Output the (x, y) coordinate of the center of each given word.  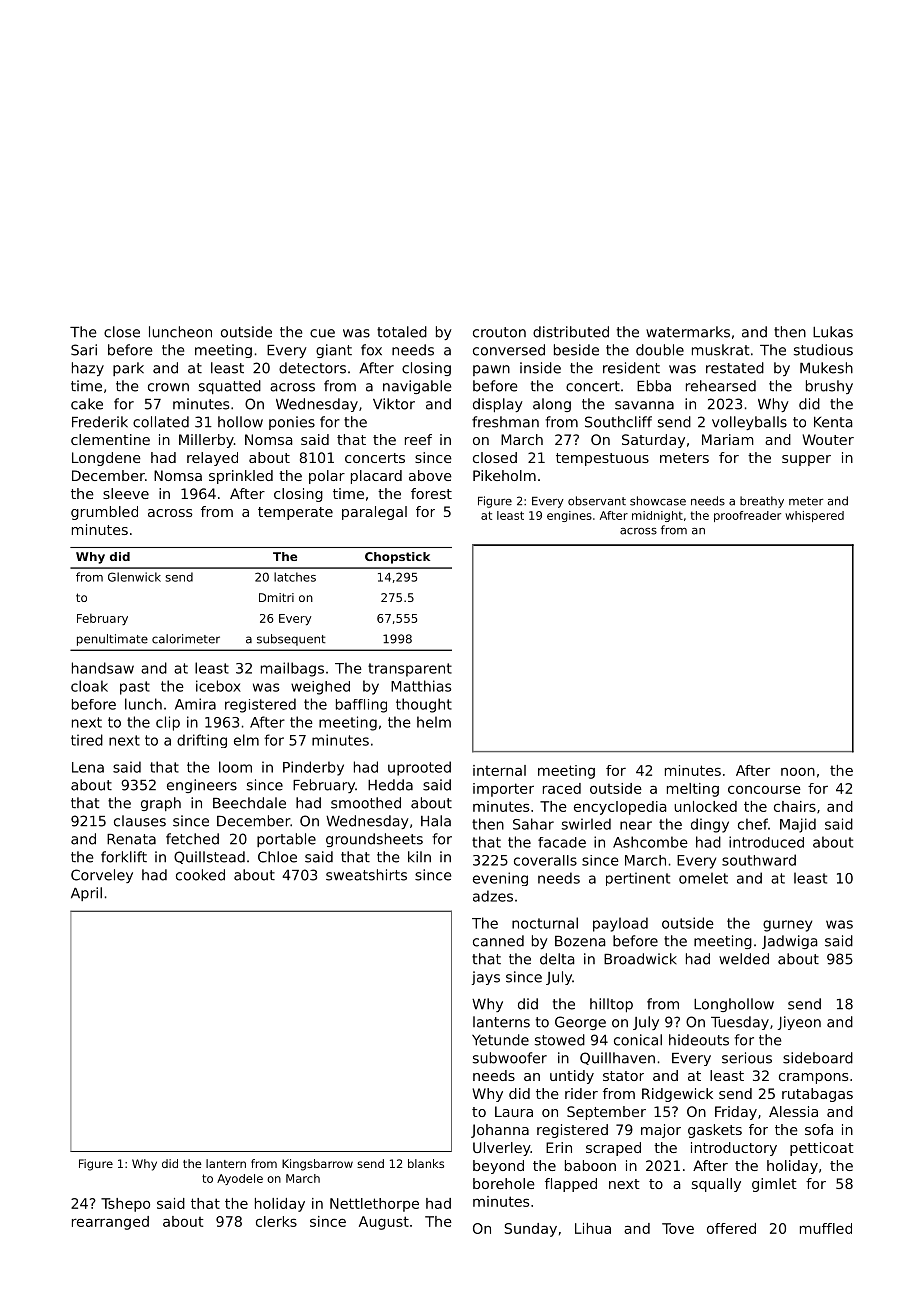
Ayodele (240, 1179)
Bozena (580, 941)
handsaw (103, 668)
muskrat (720, 350)
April (86, 894)
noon (798, 771)
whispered (814, 516)
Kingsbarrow (317, 1165)
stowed (560, 1040)
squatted (230, 387)
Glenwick (134, 577)
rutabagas (817, 1095)
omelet (703, 878)
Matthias (421, 686)
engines (569, 516)
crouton (499, 332)
